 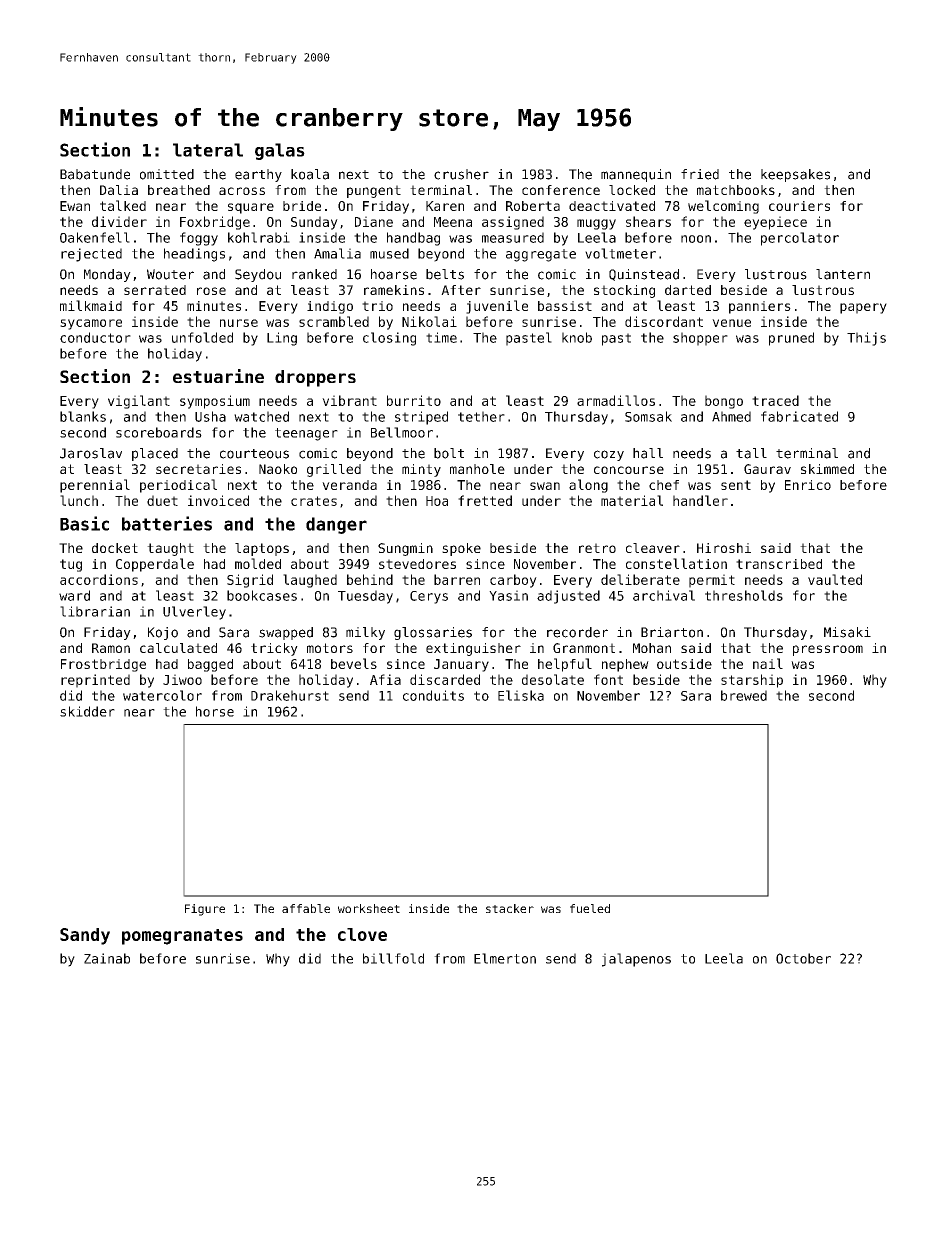 I want to click on mannequin, so click(x=636, y=175).
